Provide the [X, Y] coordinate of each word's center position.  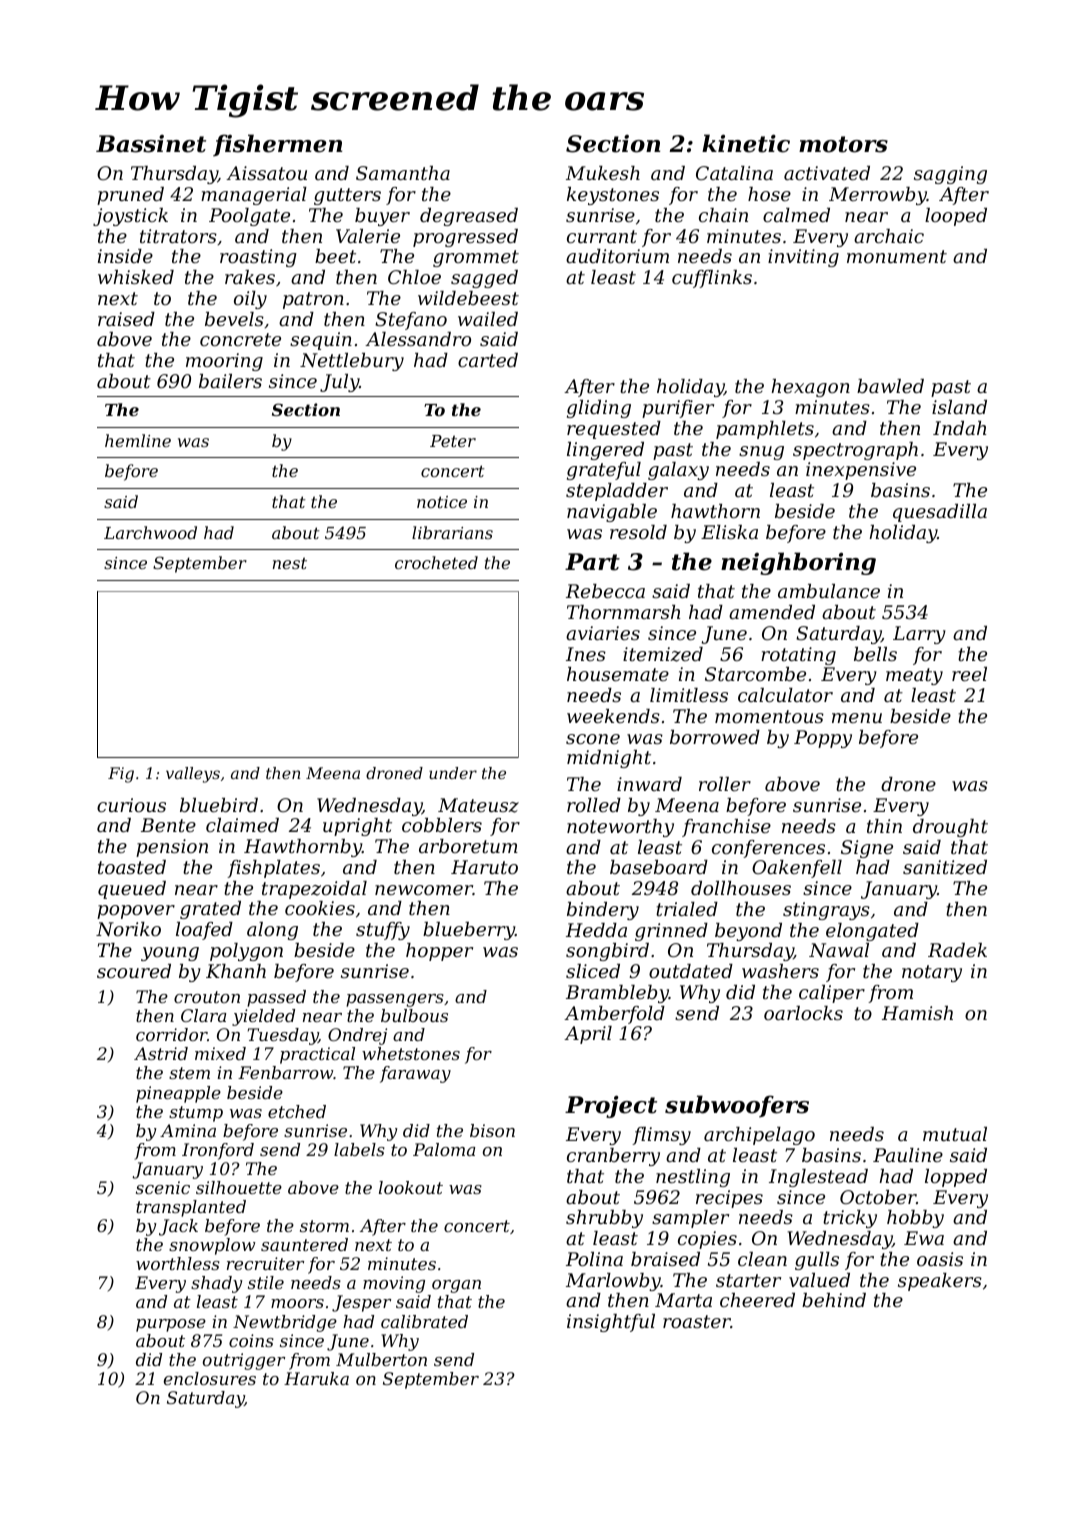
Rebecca [605, 591]
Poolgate [249, 217]
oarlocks [803, 1013]
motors [843, 144]
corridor [171, 1034]
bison [492, 1130]
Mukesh [603, 173]
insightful [611, 1323]
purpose [171, 1325]
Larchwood [150, 532]
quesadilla [940, 513]
